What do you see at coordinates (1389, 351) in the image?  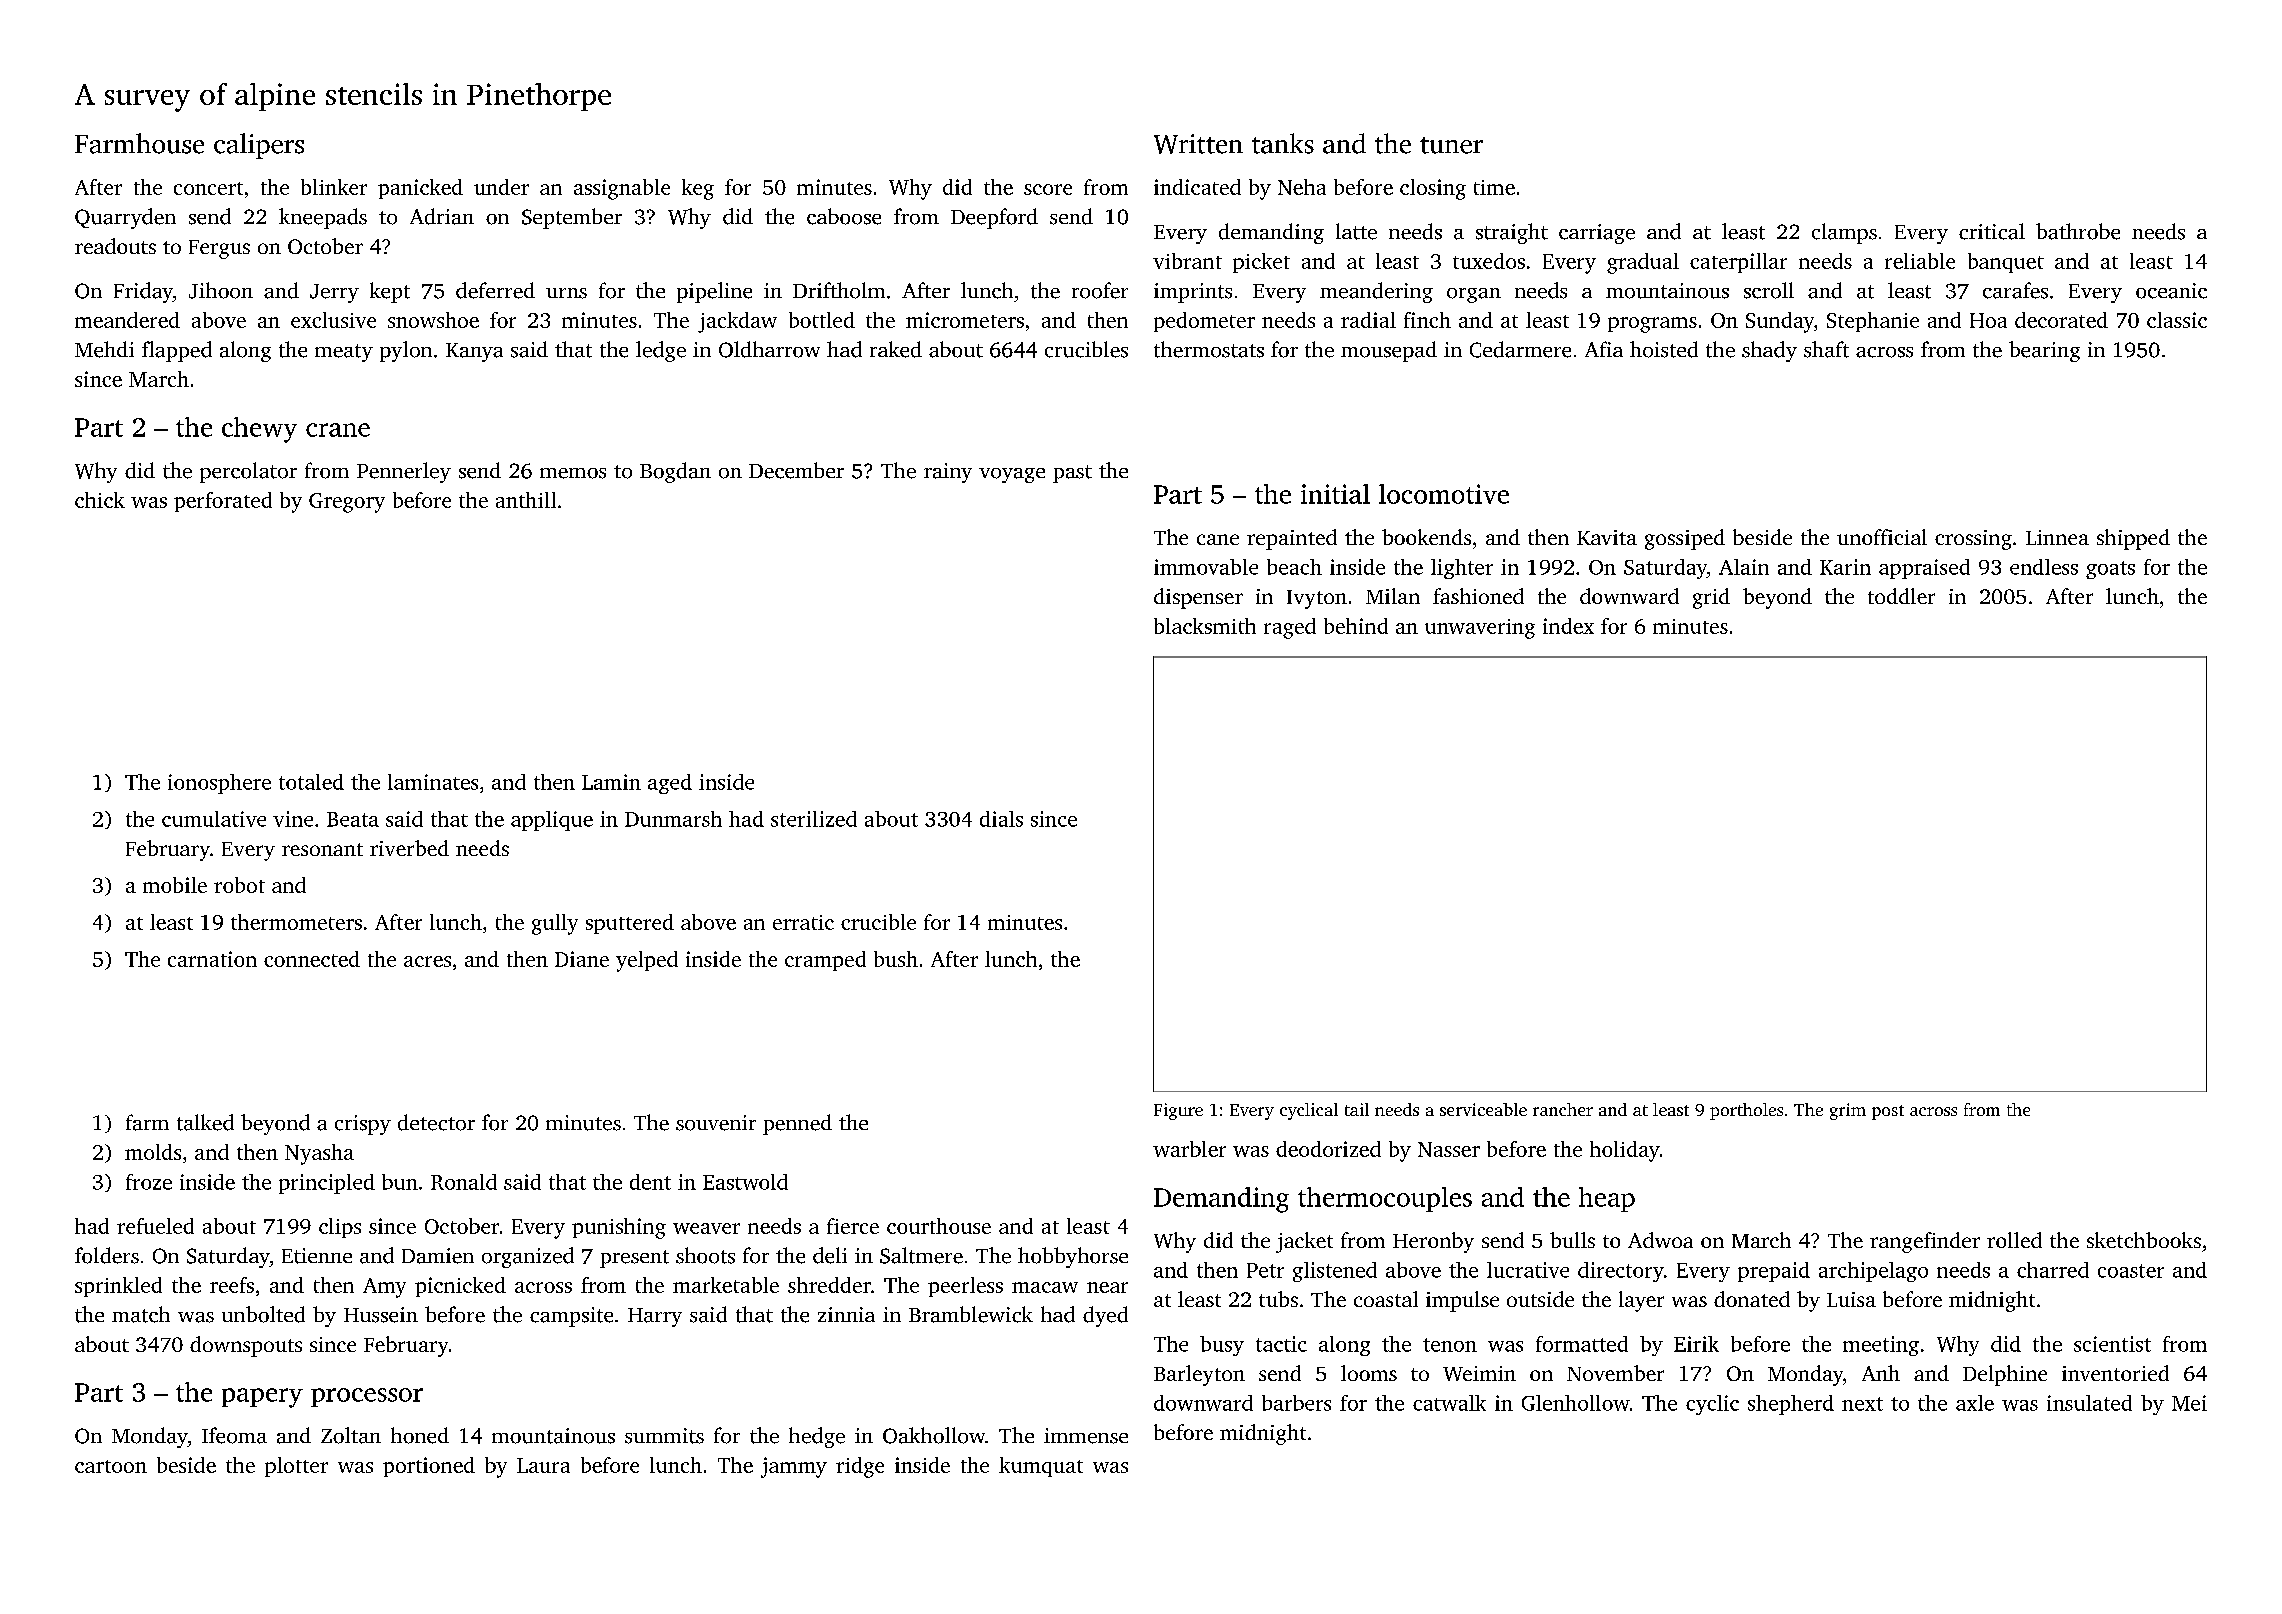 I see `mousepad` at bounding box center [1389, 351].
